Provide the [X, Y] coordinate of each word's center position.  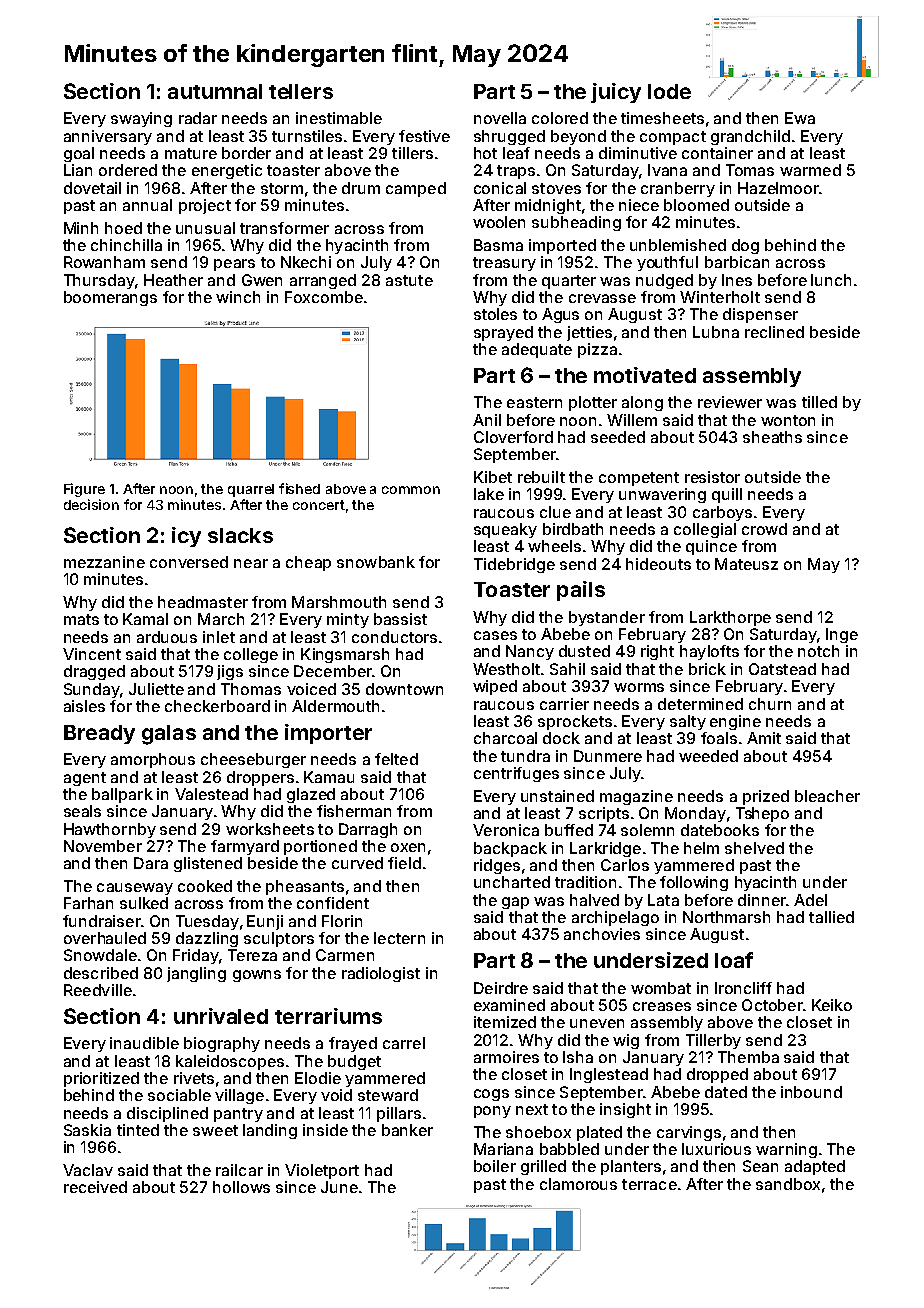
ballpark [122, 795]
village [239, 1096]
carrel [404, 1043]
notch [818, 651]
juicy [616, 93]
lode [669, 91]
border [246, 153]
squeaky [505, 530]
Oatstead [782, 669]
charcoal [505, 738]
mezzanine [104, 562]
